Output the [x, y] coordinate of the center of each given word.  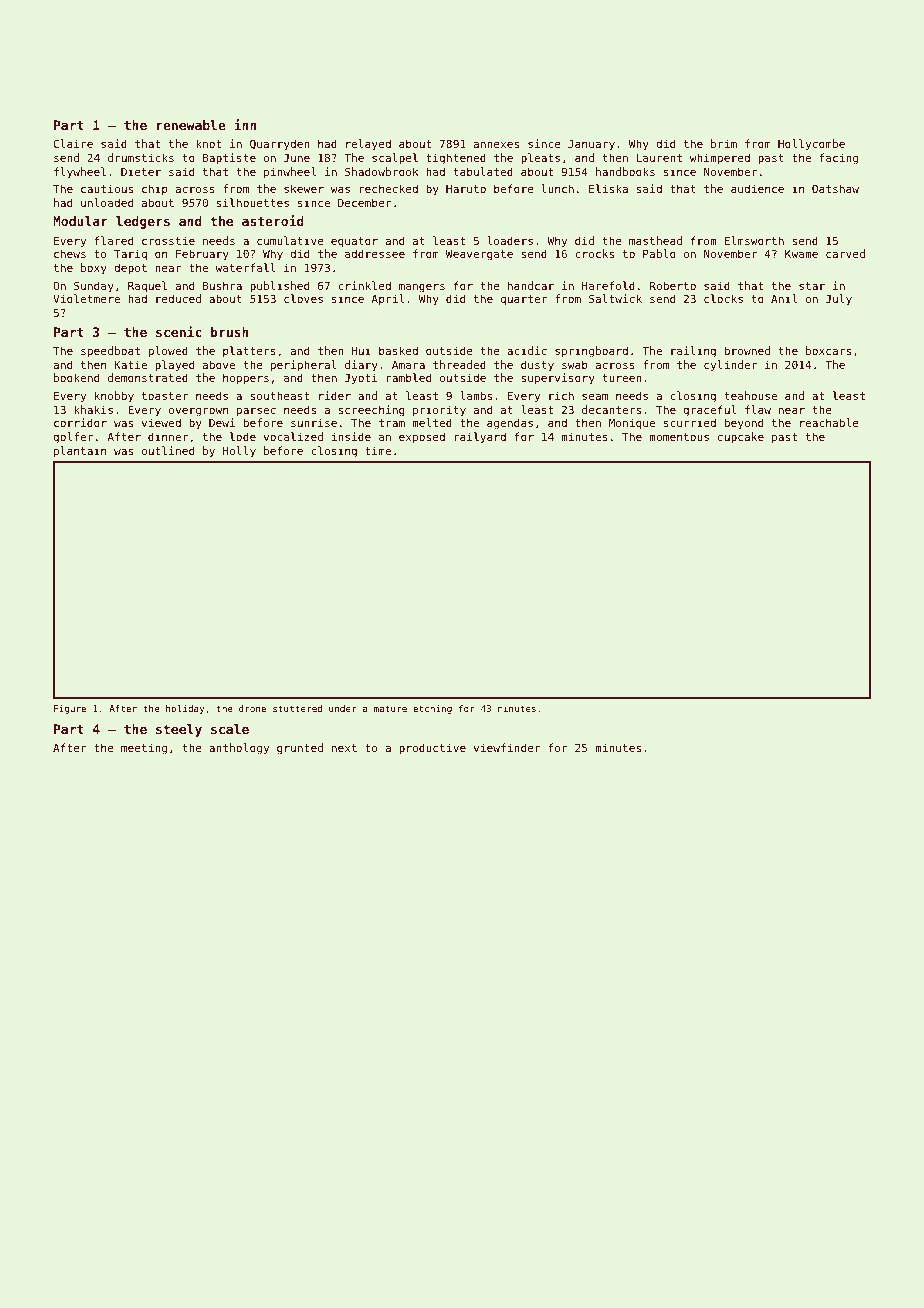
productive [432, 748]
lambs [476, 395]
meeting [144, 749]
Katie [130, 364]
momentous [679, 437]
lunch [558, 188]
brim [724, 143]
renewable [191, 125]
